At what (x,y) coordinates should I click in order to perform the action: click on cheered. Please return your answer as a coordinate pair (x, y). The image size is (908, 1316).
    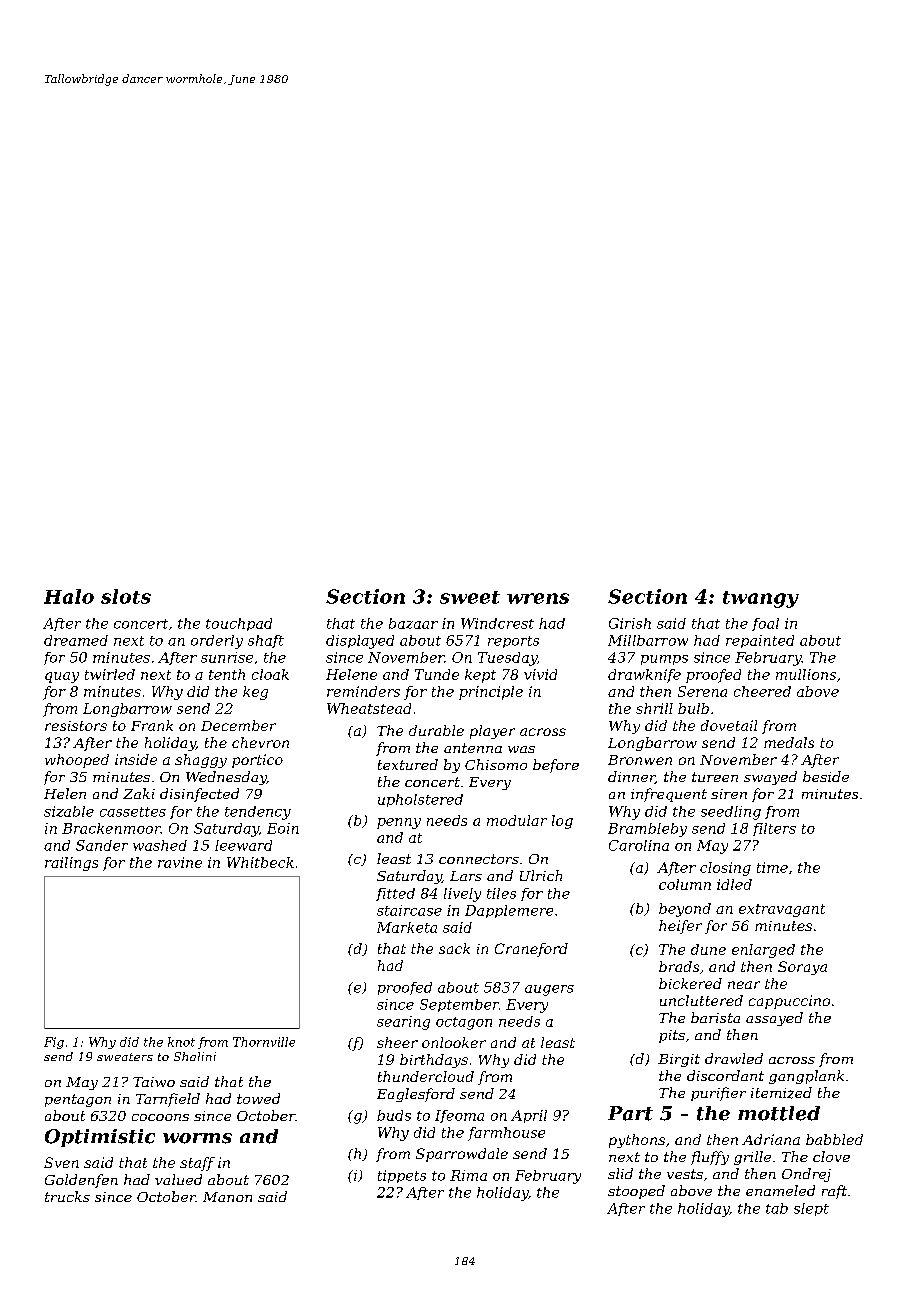
    Looking at the image, I should click on (762, 691).
